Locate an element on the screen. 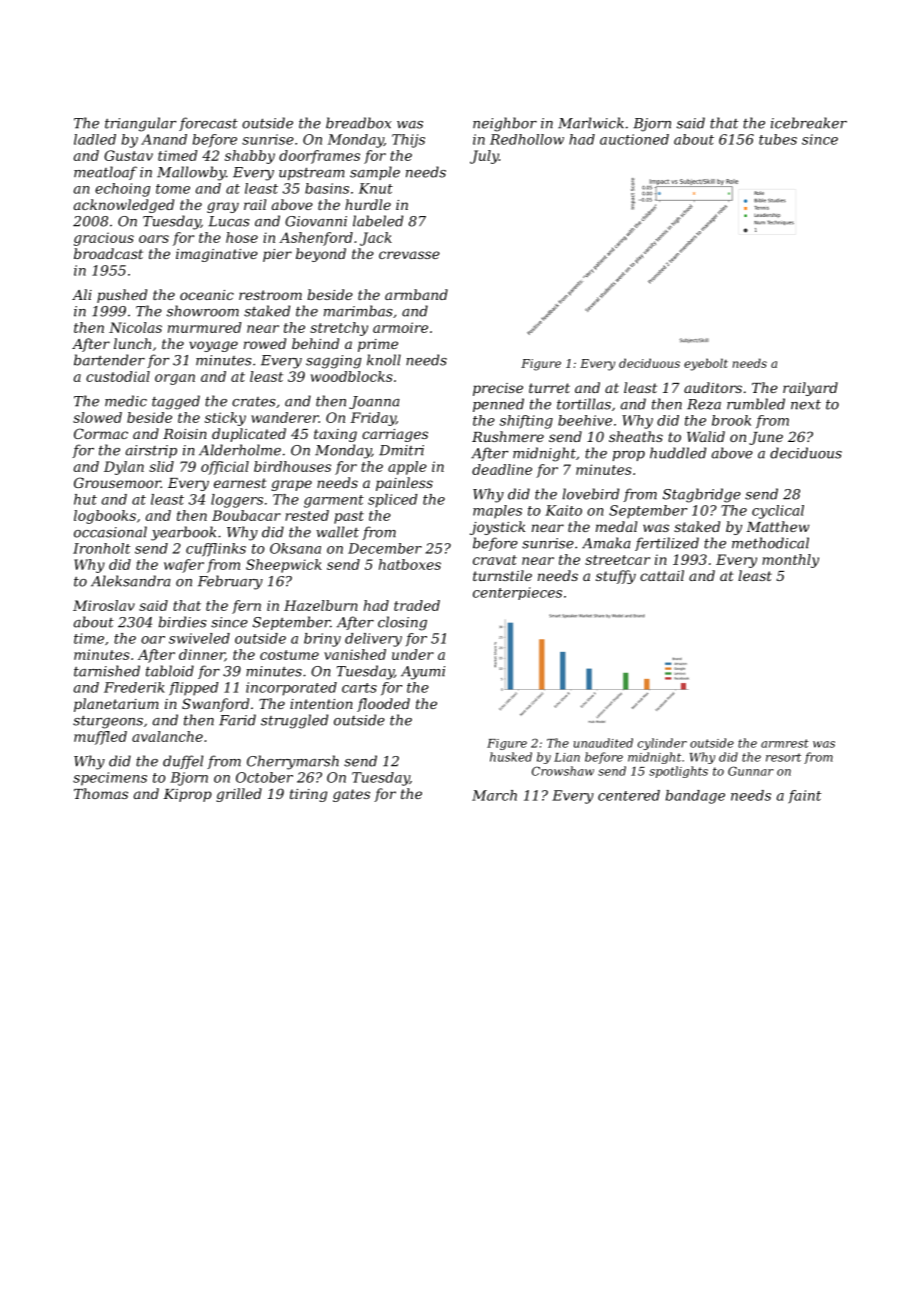 Image resolution: width=924 pixels, height=1308 pixels. under is located at coordinates (413, 654).
